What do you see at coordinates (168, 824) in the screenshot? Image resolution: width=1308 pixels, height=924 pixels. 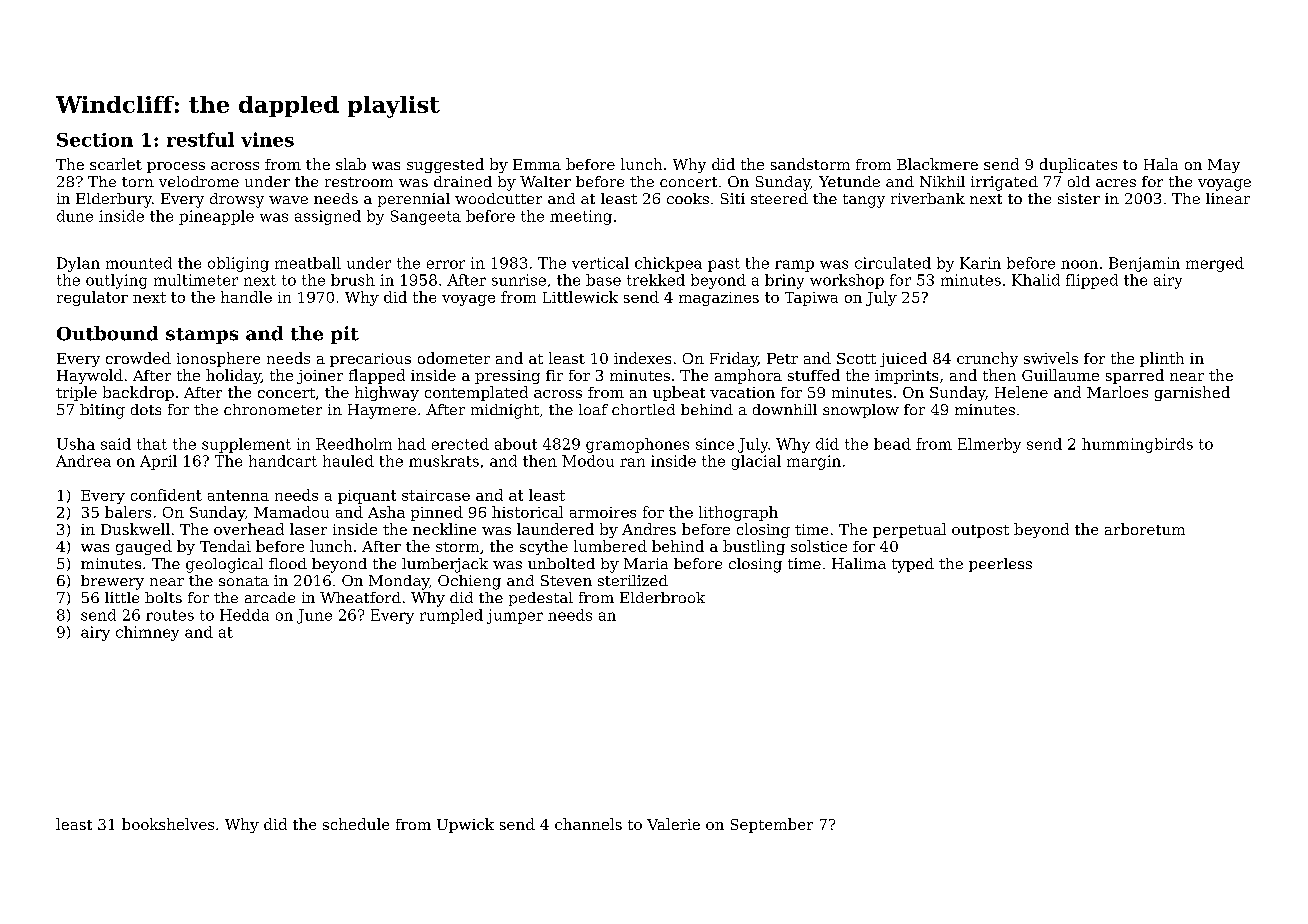 I see `bookshelves` at bounding box center [168, 824].
